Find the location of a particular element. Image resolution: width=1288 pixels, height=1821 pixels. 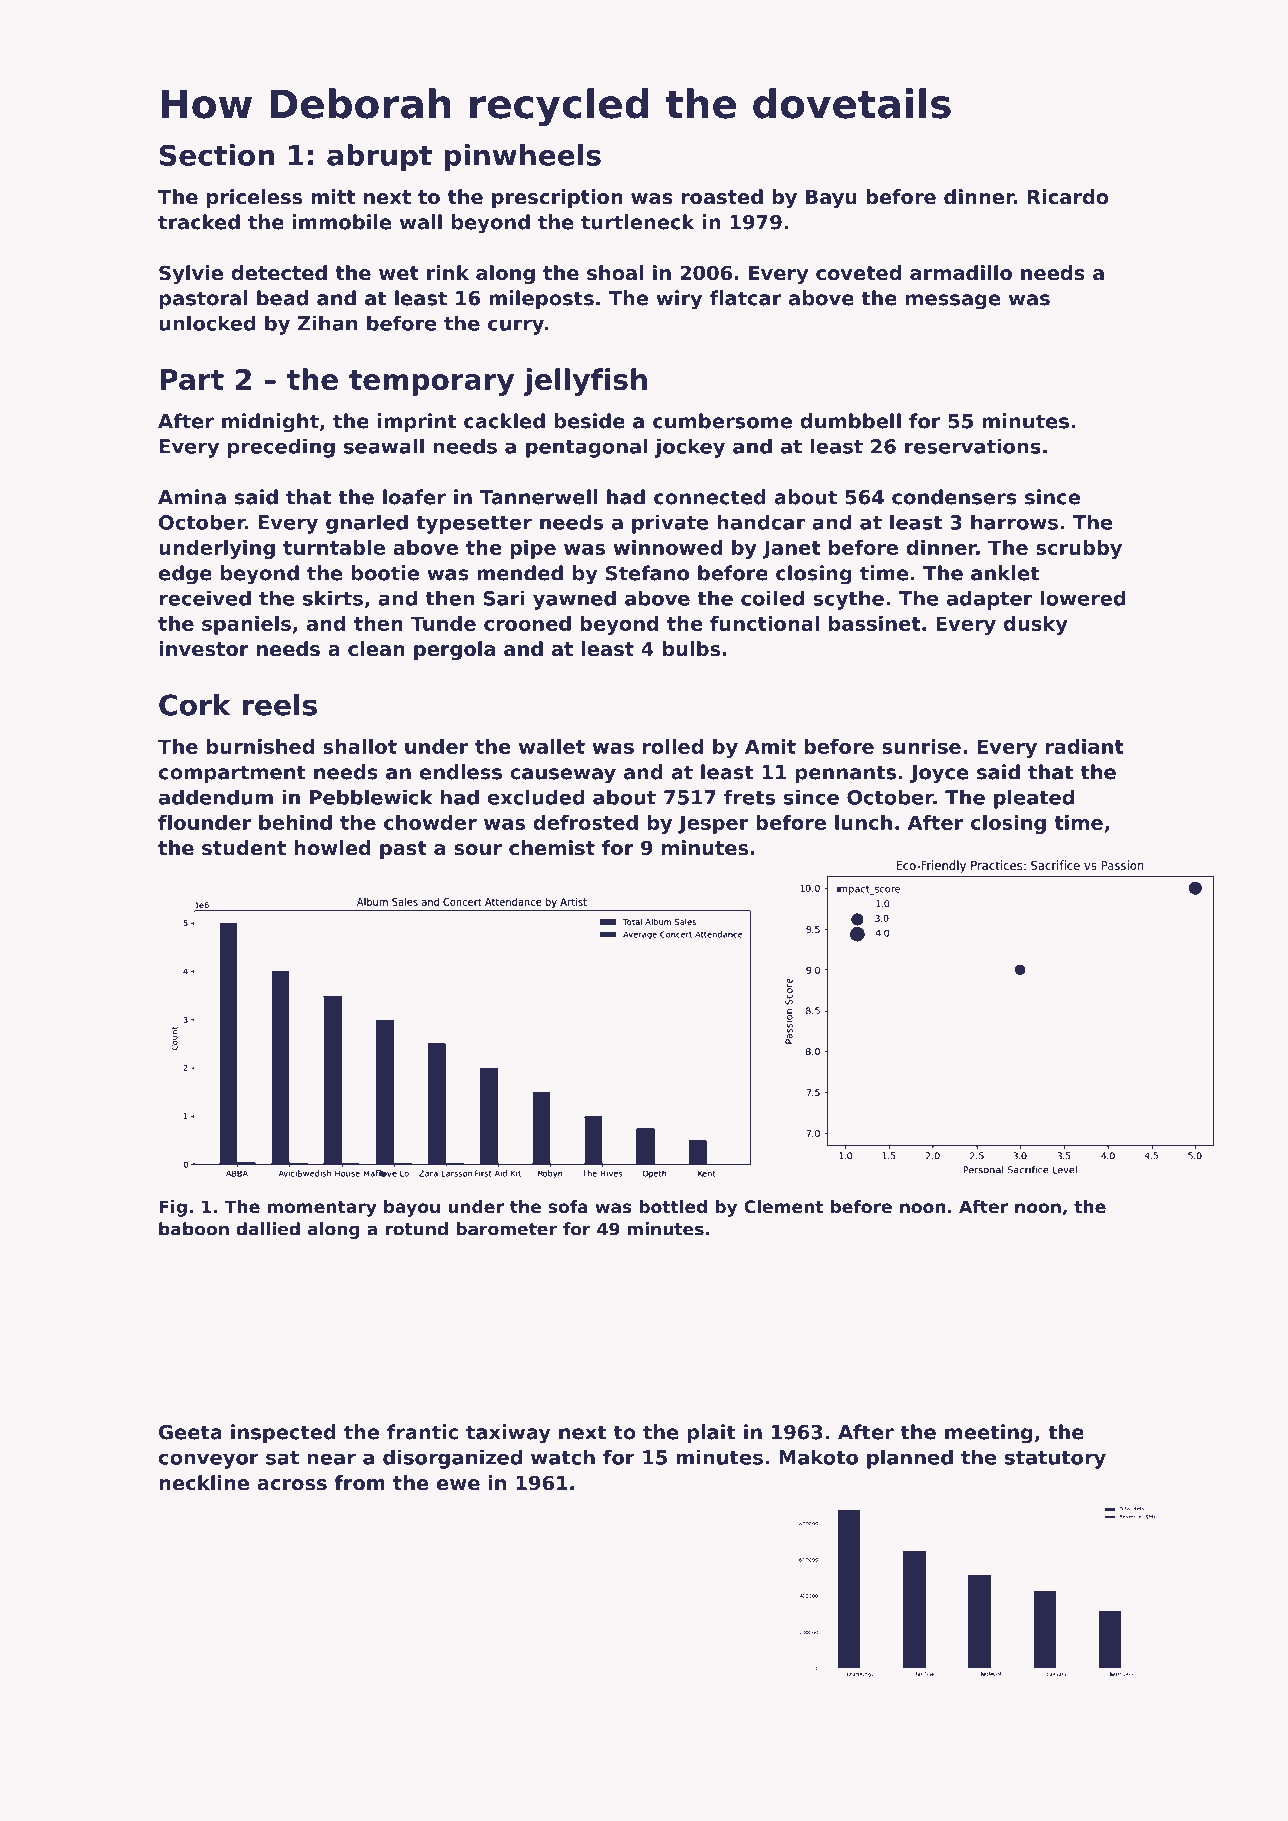

Stefano is located at coordinates (647, 573).
